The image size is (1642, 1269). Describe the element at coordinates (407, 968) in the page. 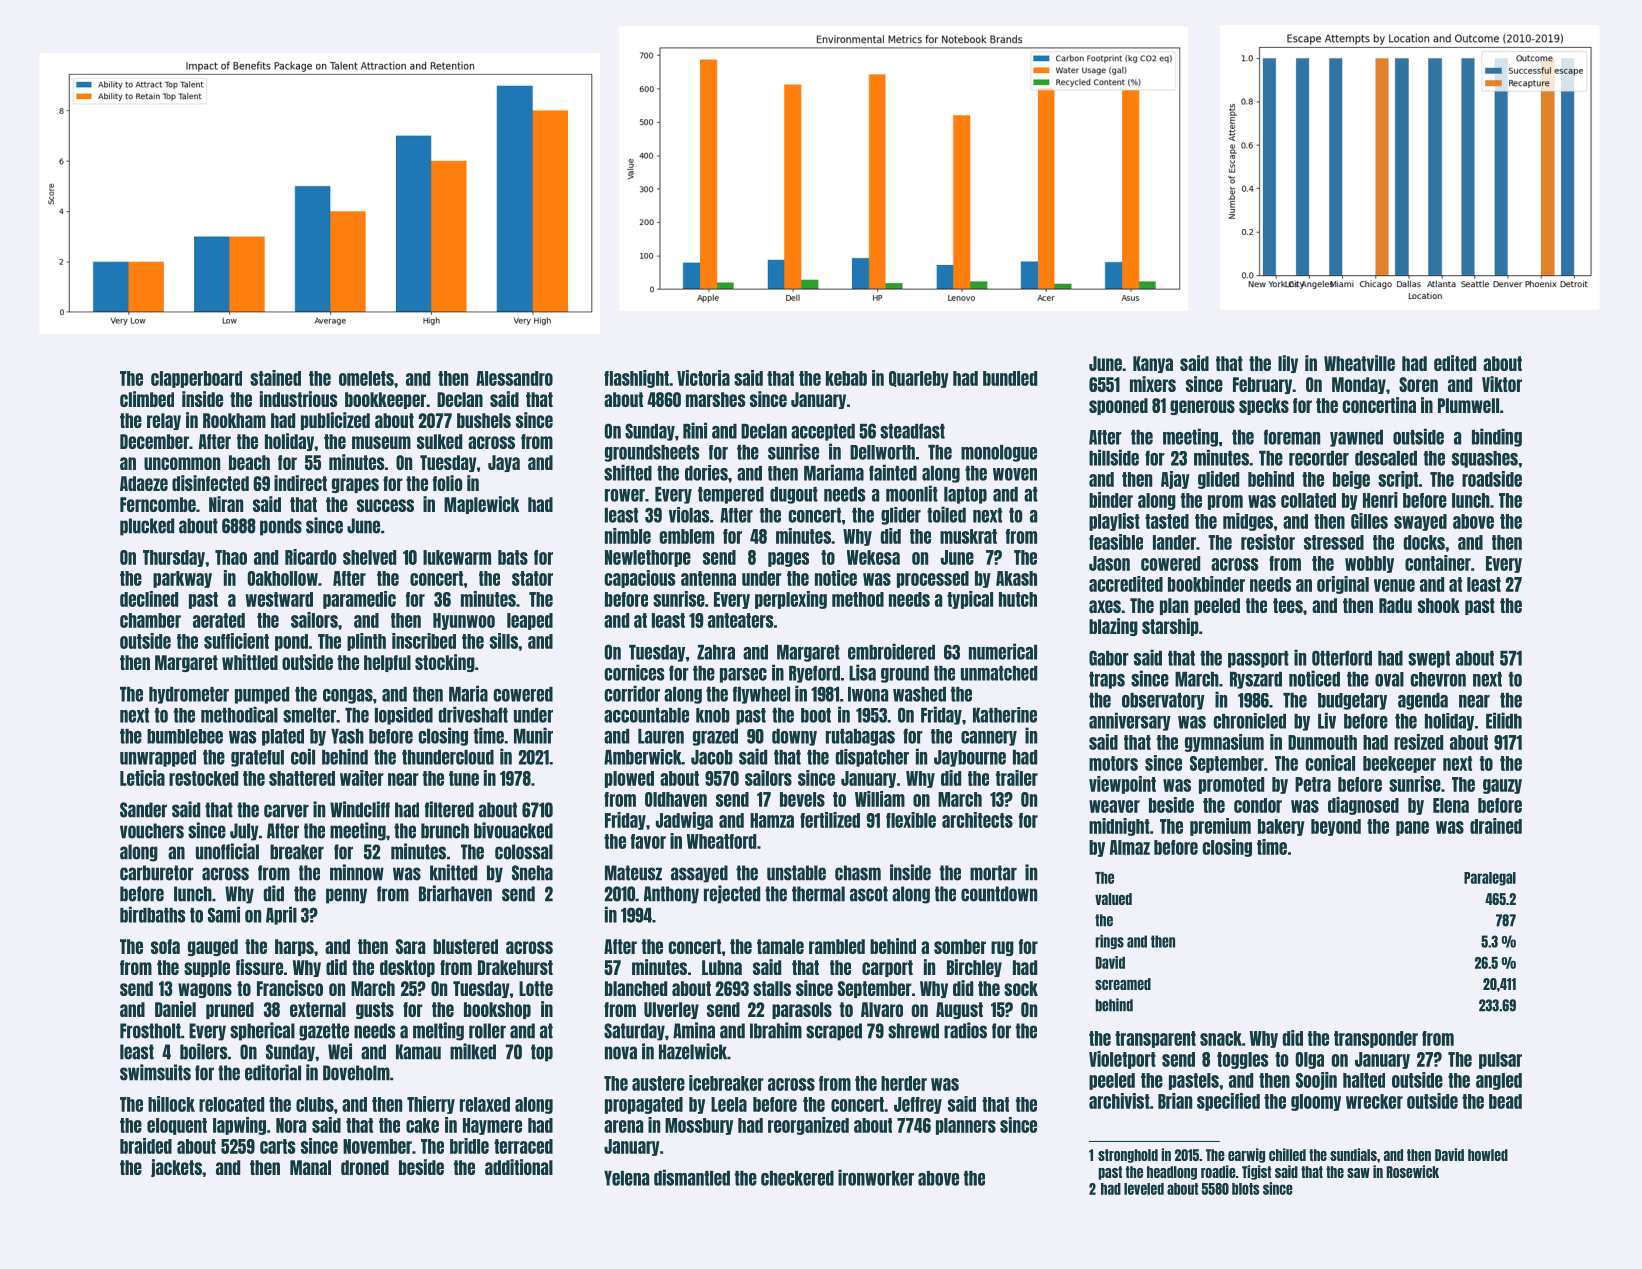

I see `desktop` at that location.
